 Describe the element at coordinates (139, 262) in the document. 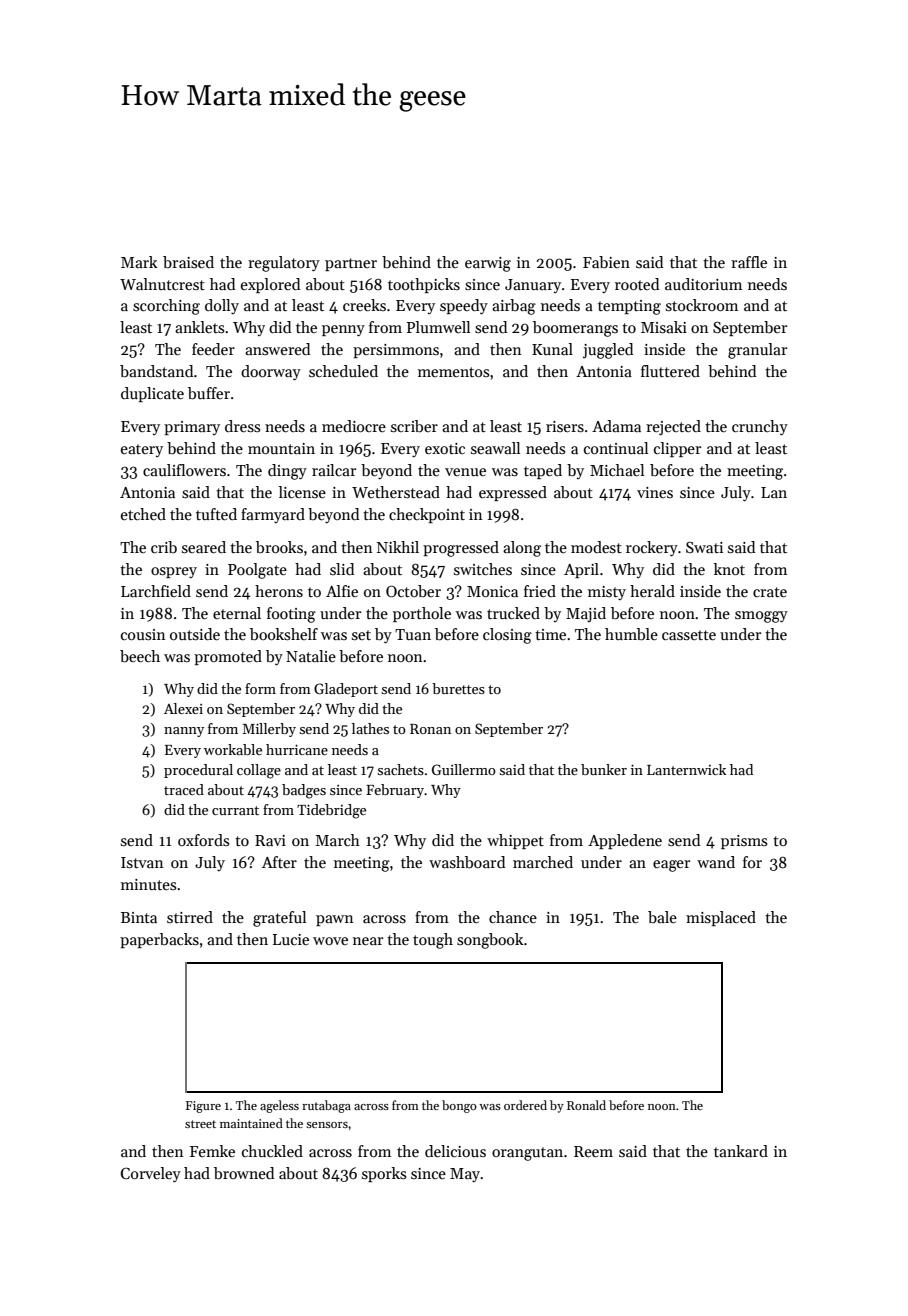

I see `Mark` at that location.
